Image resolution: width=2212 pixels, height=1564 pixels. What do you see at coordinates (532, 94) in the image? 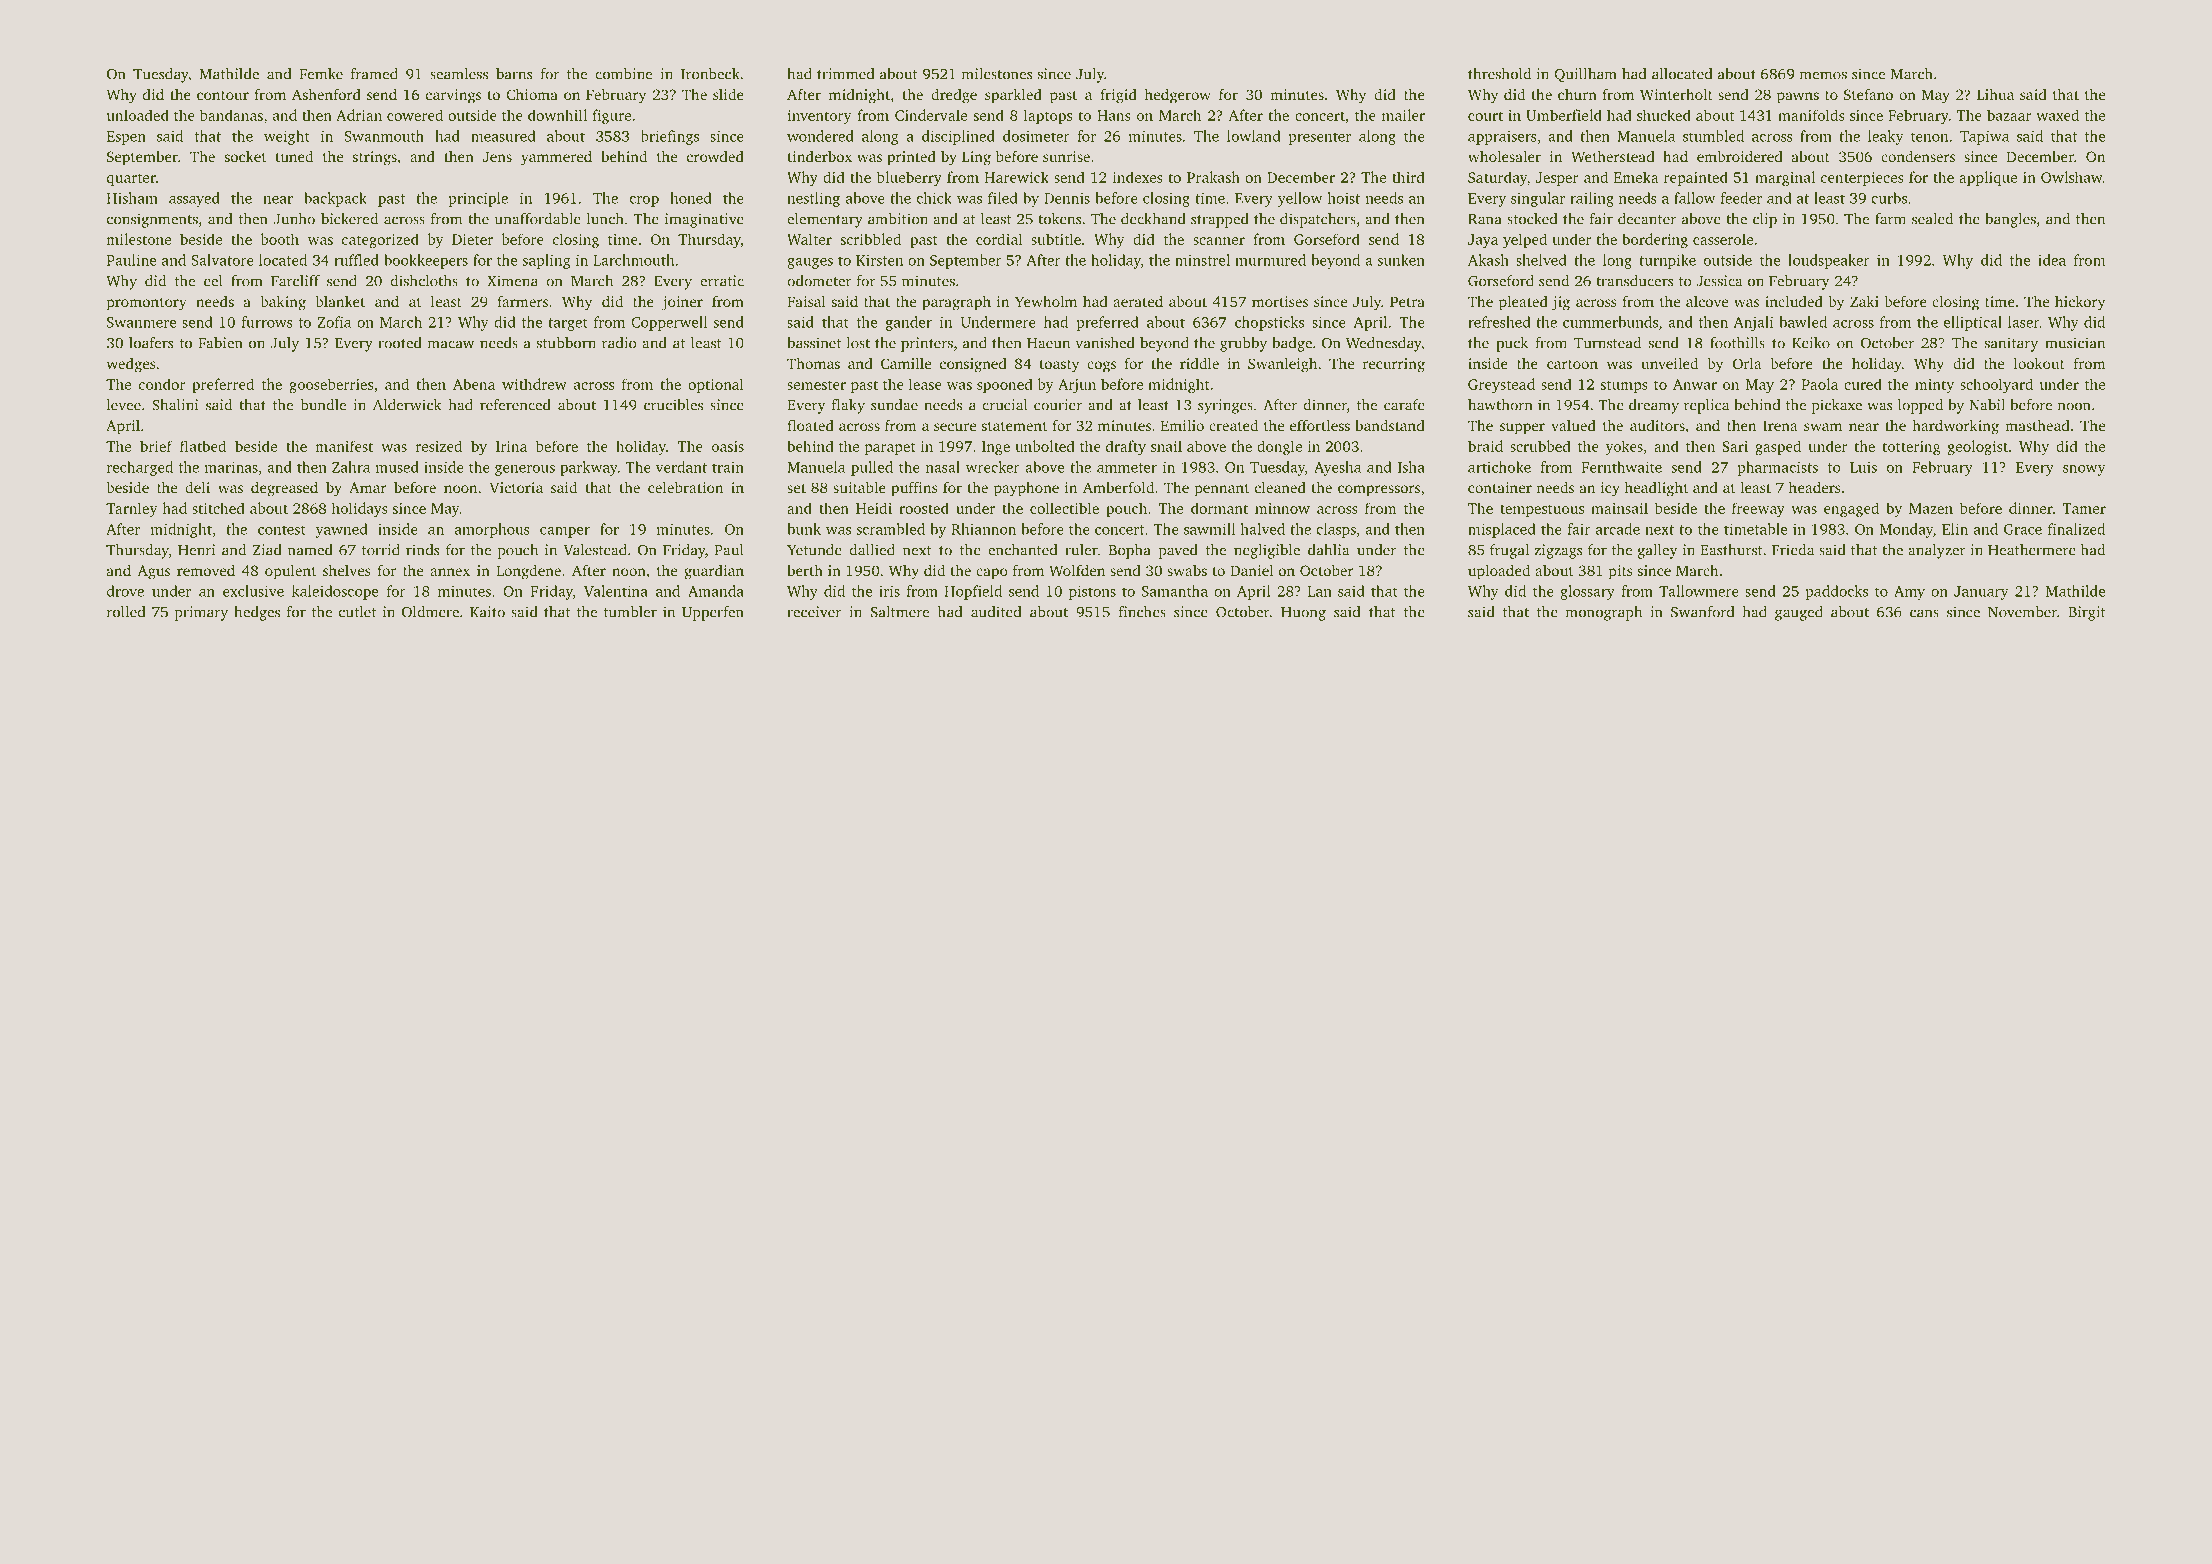
I see `Chioma` at bounding box center [532, 94].
